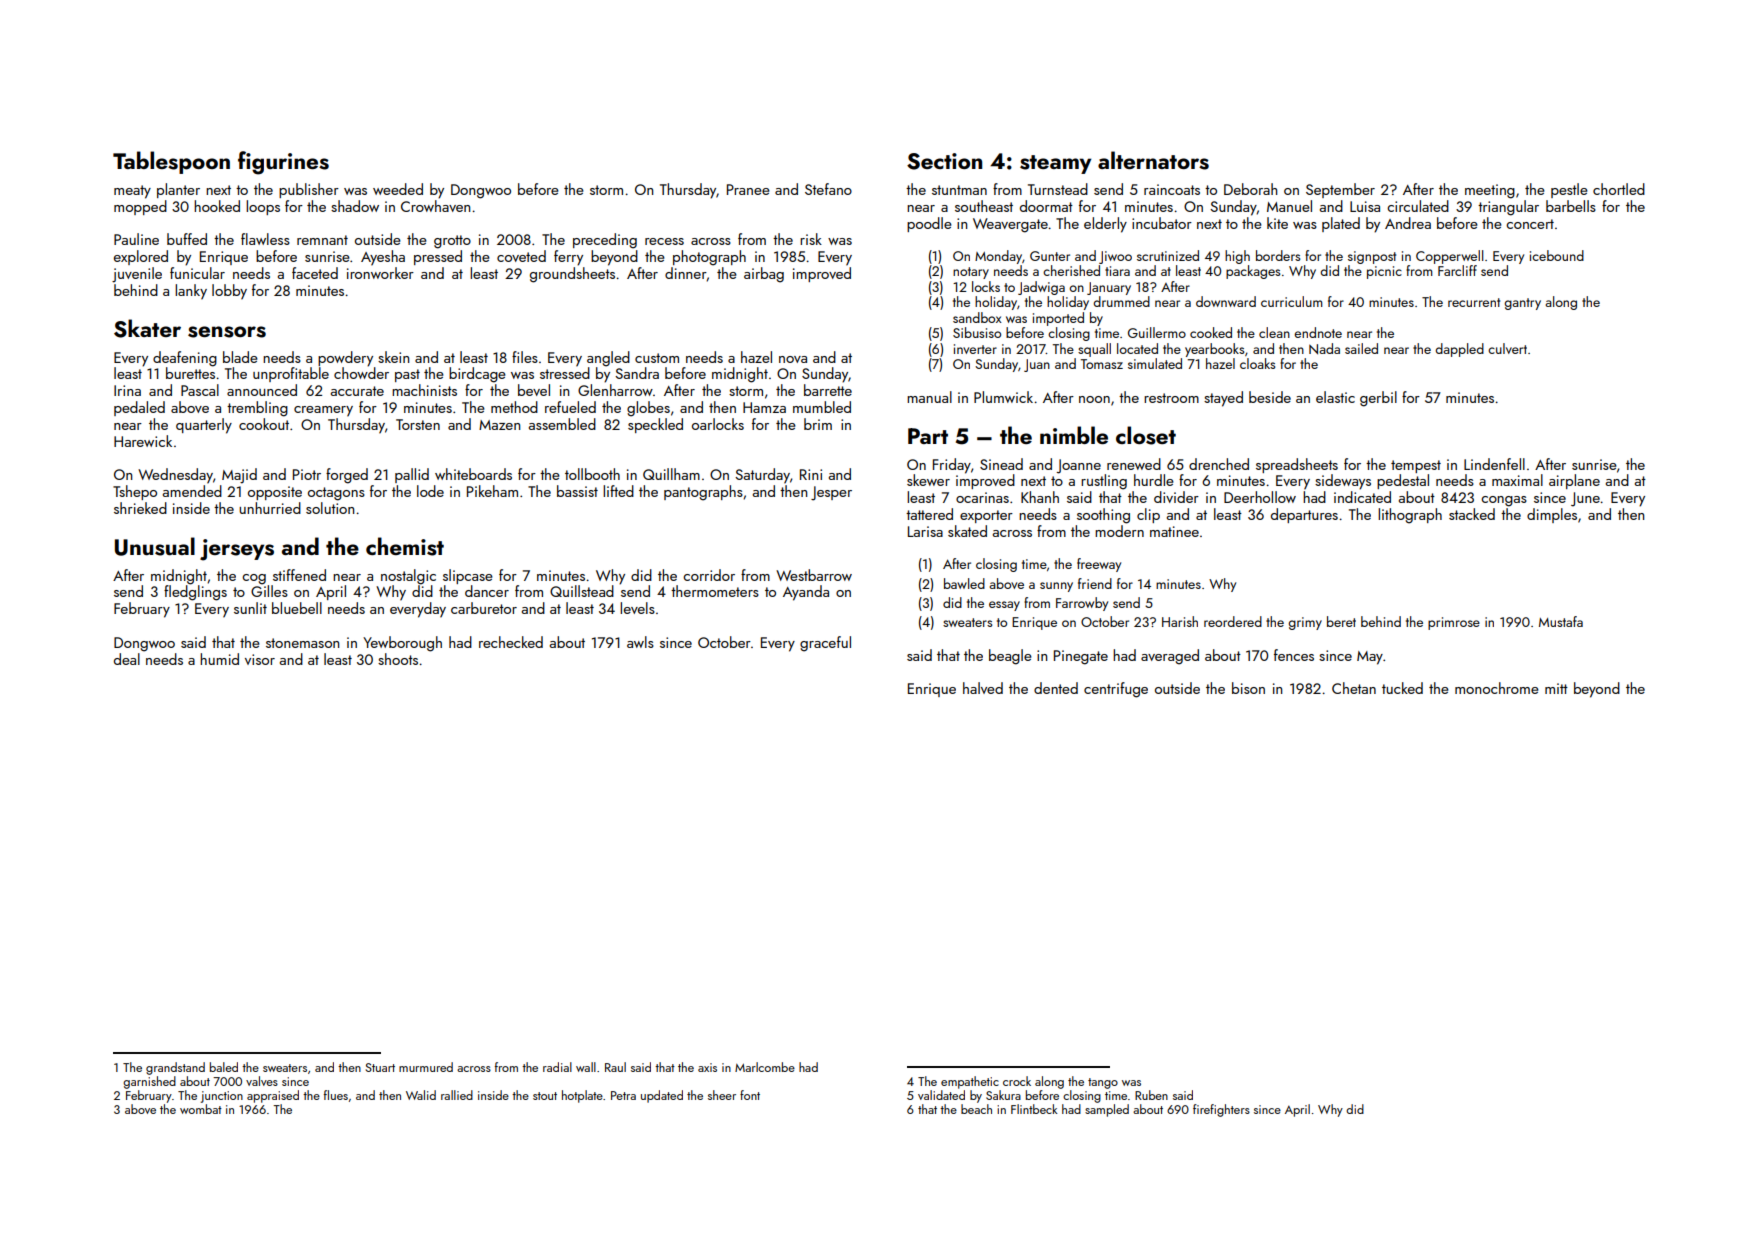 The height and width of the screenshot is (1244, 1759). I want to click on barbells, so click(1571, 206).
